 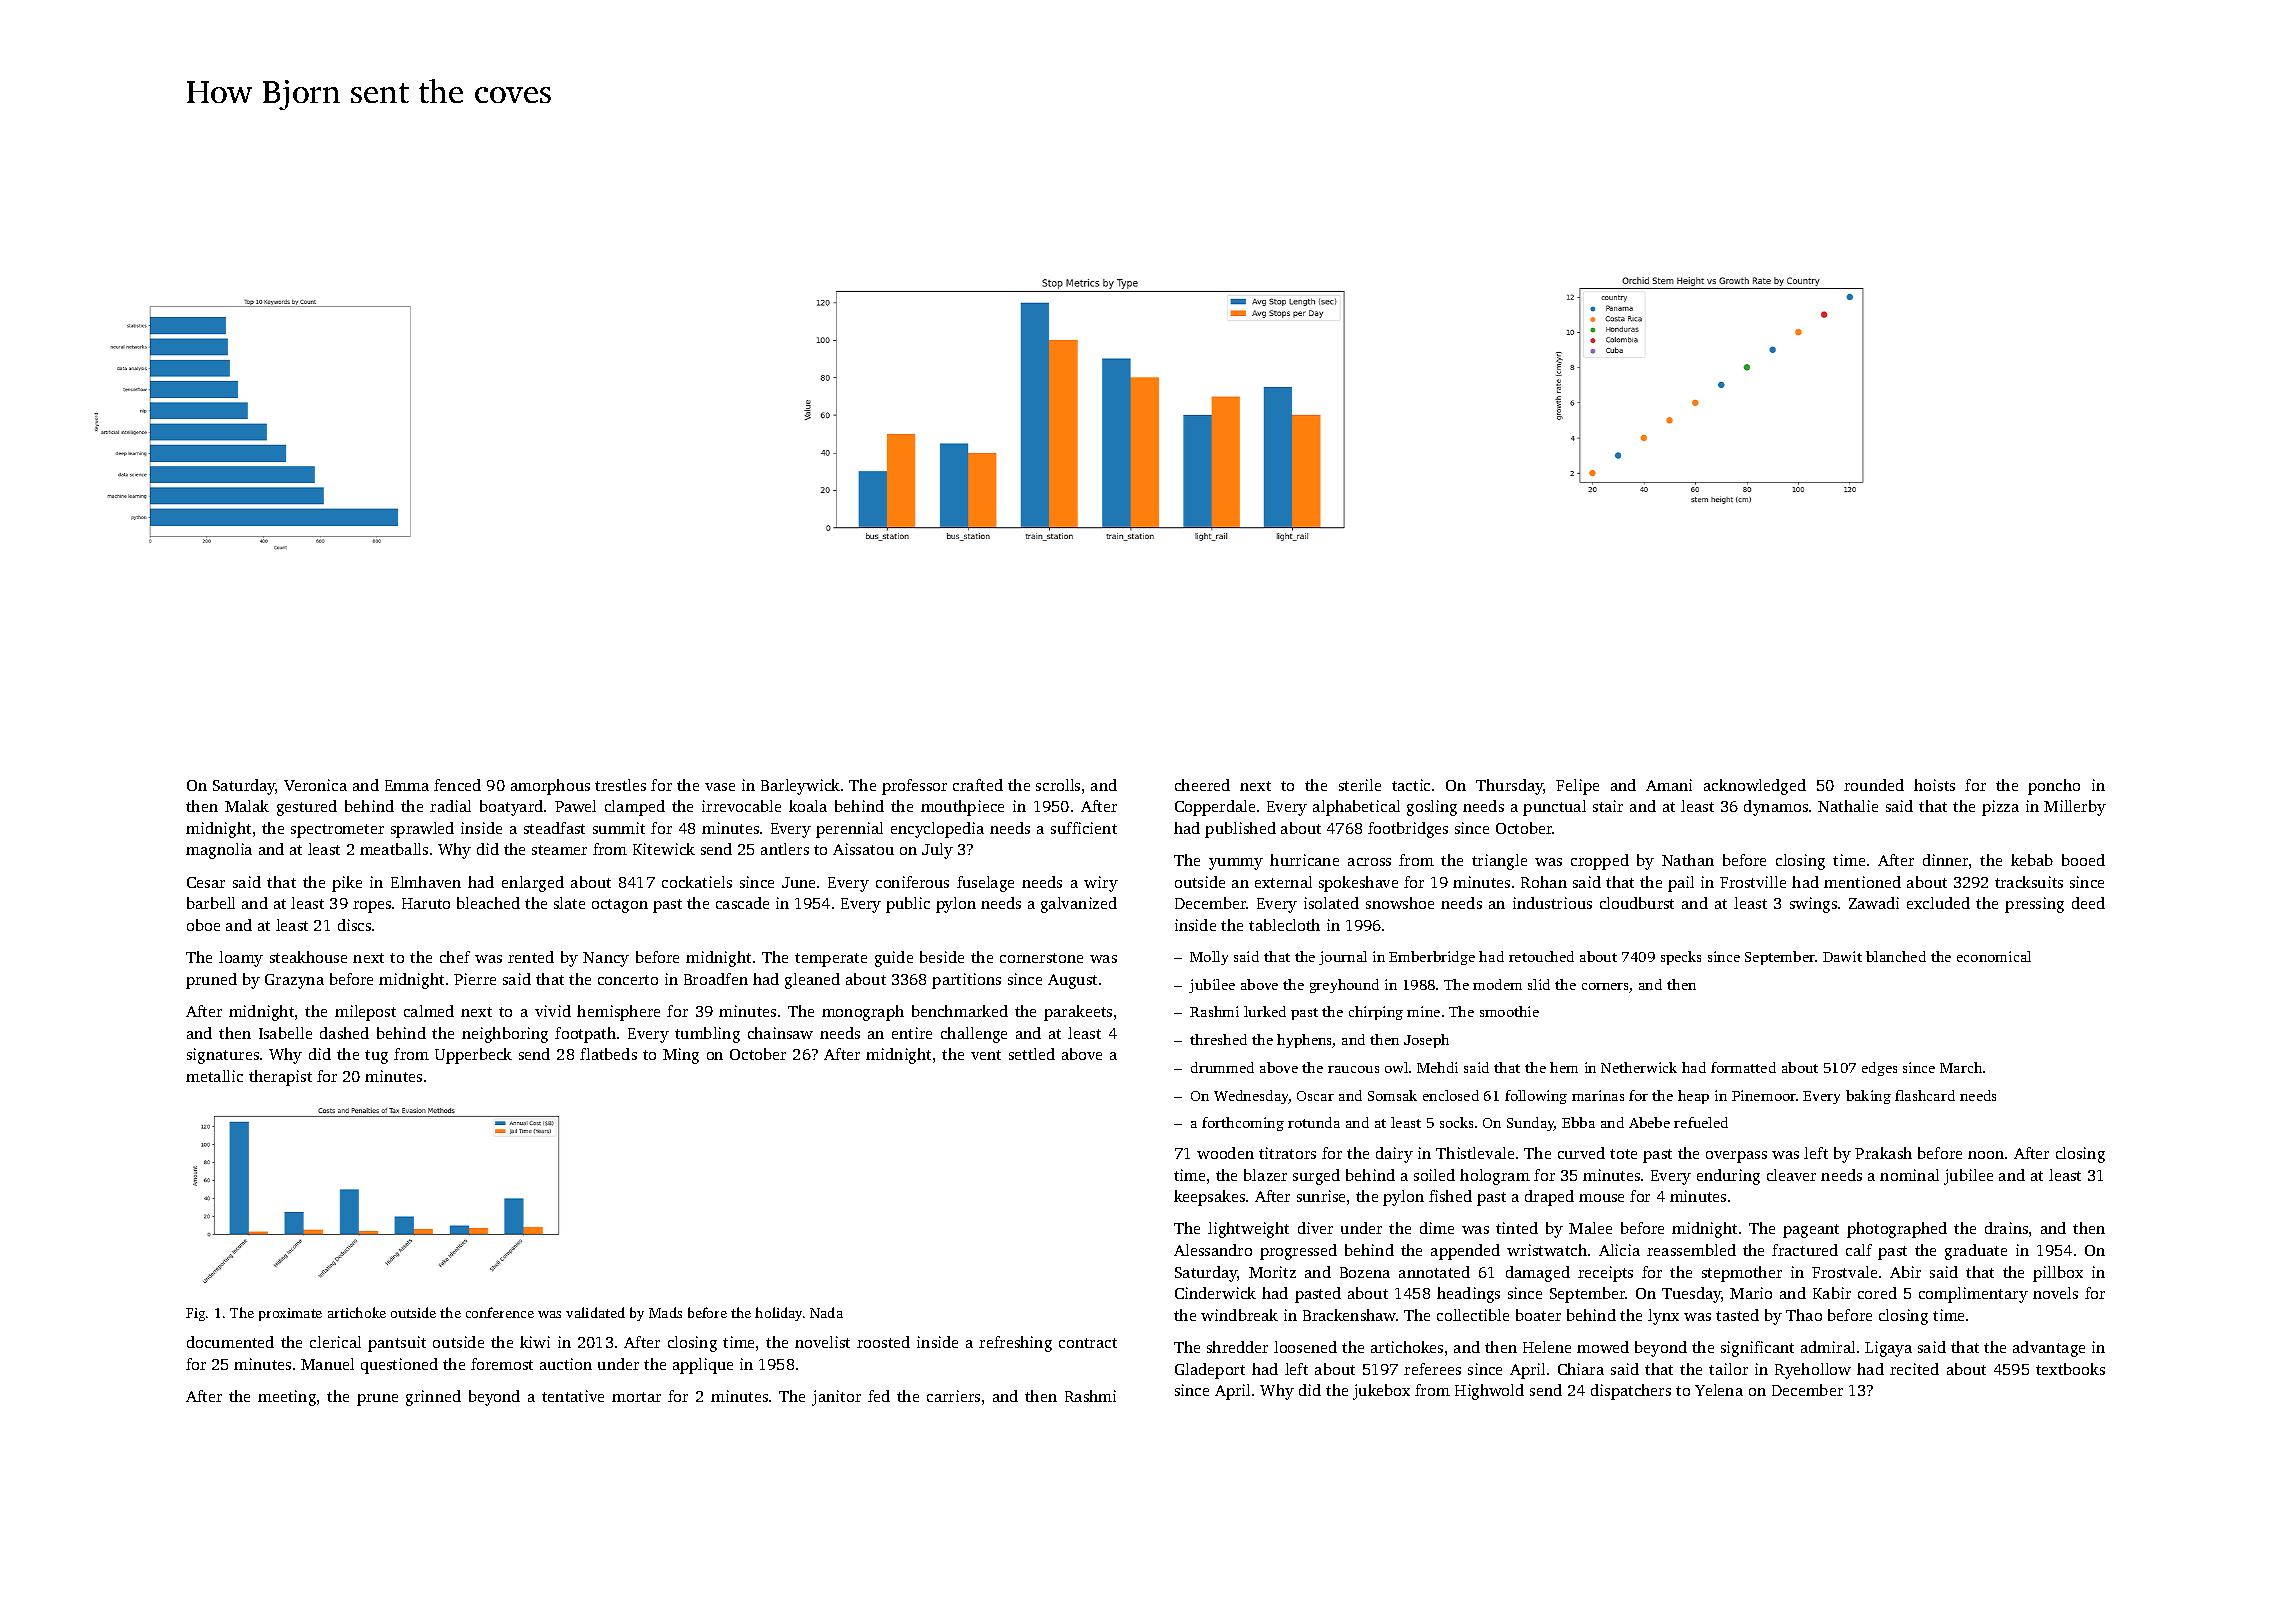 What do you see at coordinates (1356, 808) in the image?
I see `alphabetical` at bounding box center [1356, 808].
